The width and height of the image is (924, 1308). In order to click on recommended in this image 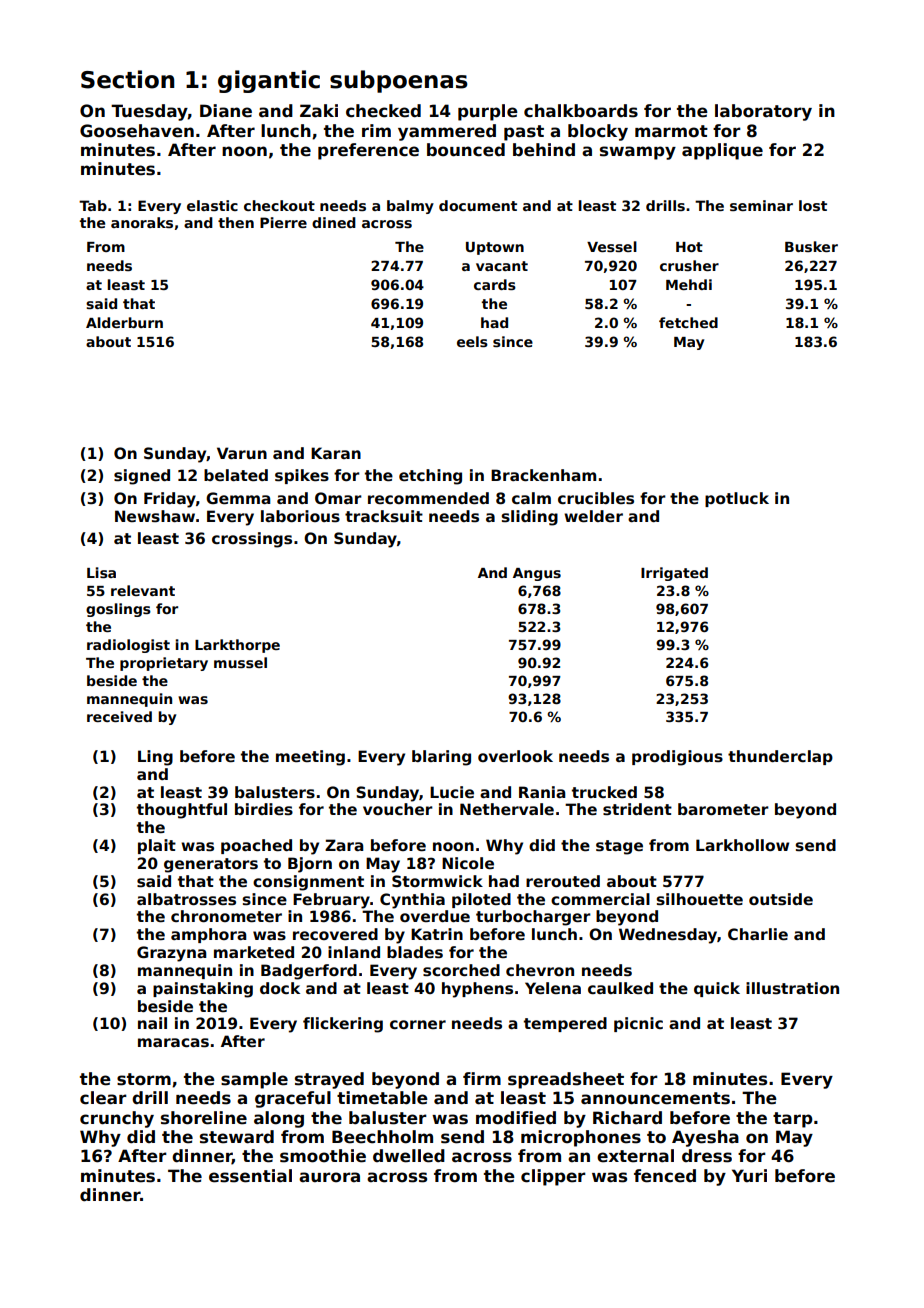, I will do `click(428, 498)`.
